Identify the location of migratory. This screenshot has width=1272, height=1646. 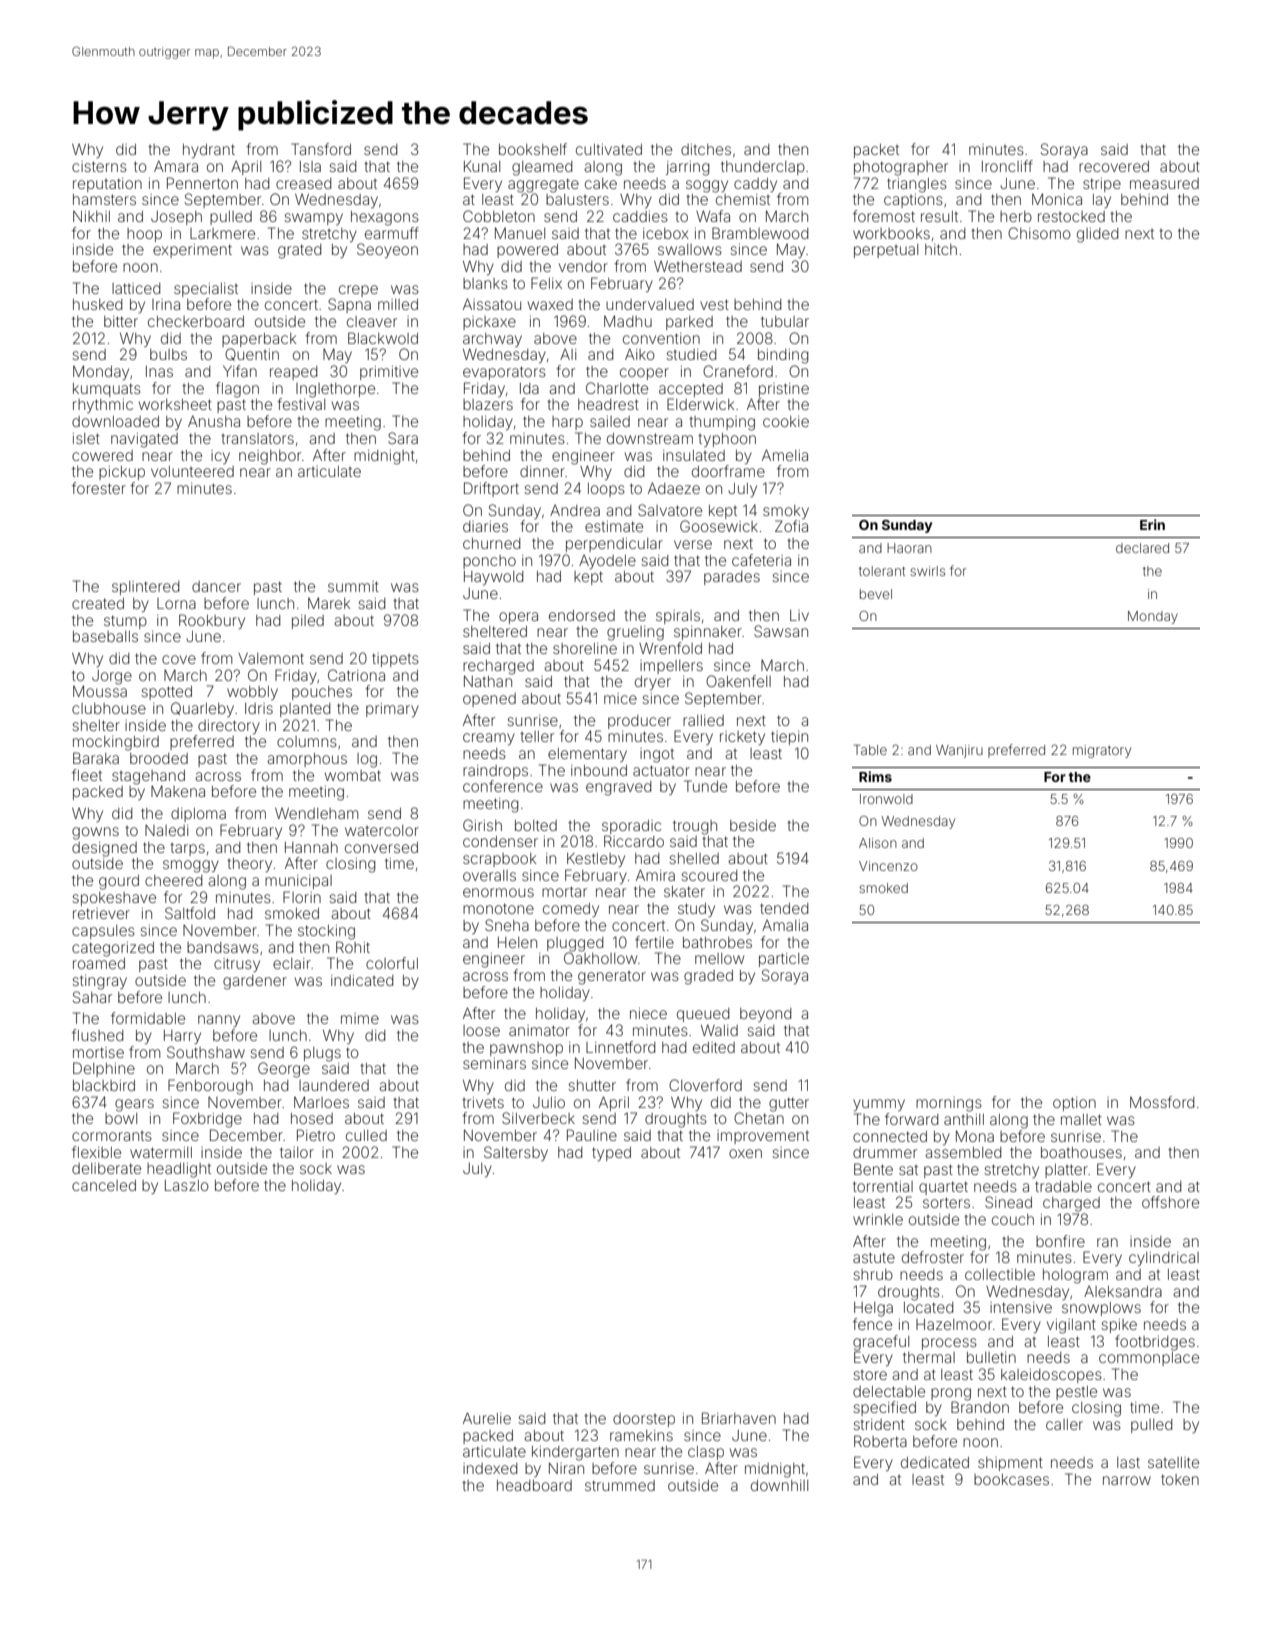
(1102, 751).
